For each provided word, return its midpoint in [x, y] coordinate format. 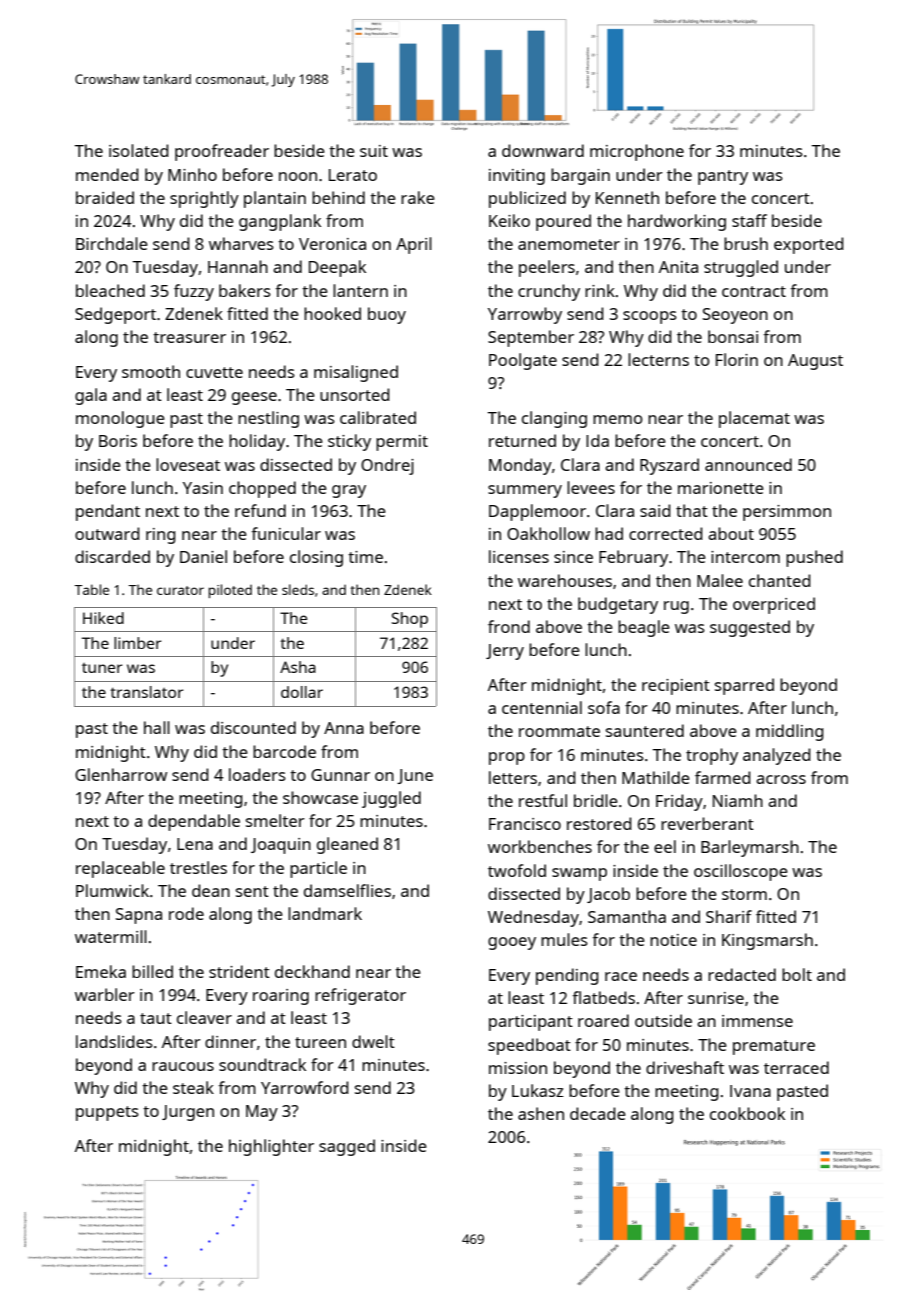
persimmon [787, 513]
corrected [666, 533]
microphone [637, 152]
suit [374, 151]
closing [316, 558]
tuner [102, 668]
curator [180, 590]
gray [349, 491]
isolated [139, 150]
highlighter [271, 1147]
